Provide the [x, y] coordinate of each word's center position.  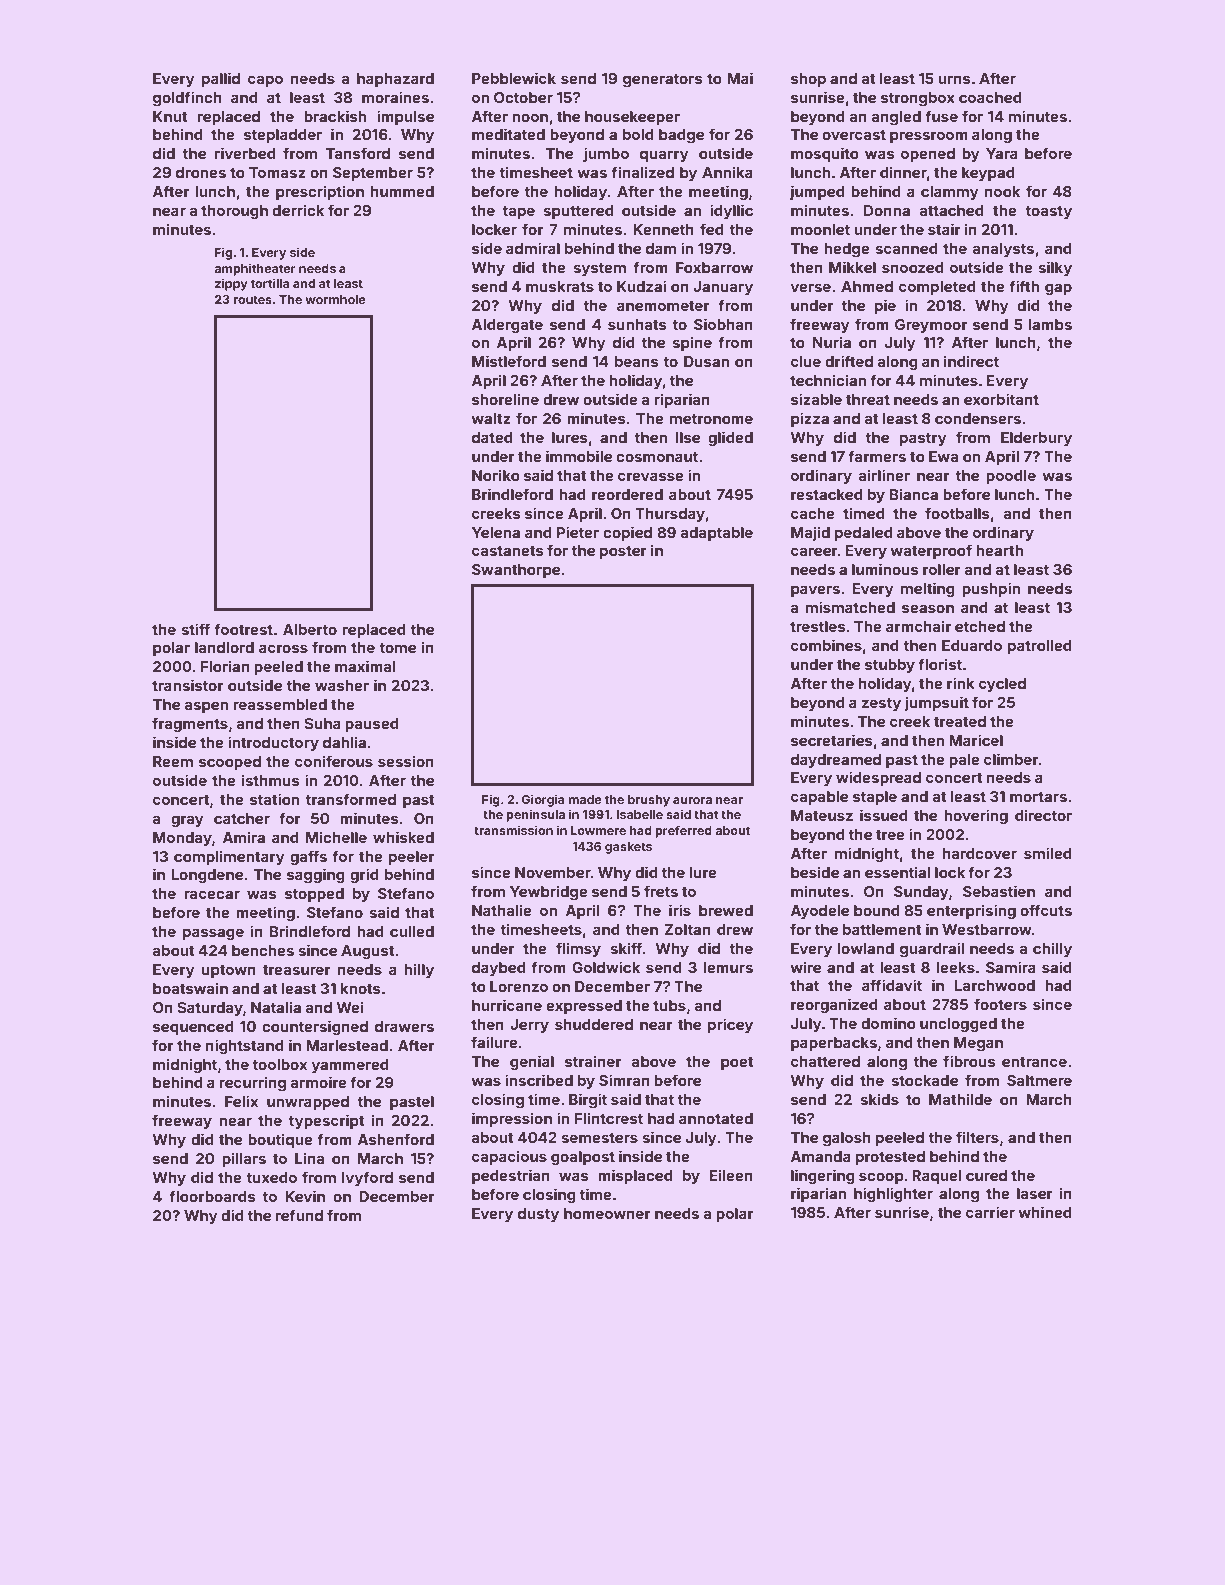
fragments [190, 724]
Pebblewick [514, 78]
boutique [280, 1140]
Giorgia [543, 800]
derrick [298, 210]
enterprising [971, 911]
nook [1002, 191]
